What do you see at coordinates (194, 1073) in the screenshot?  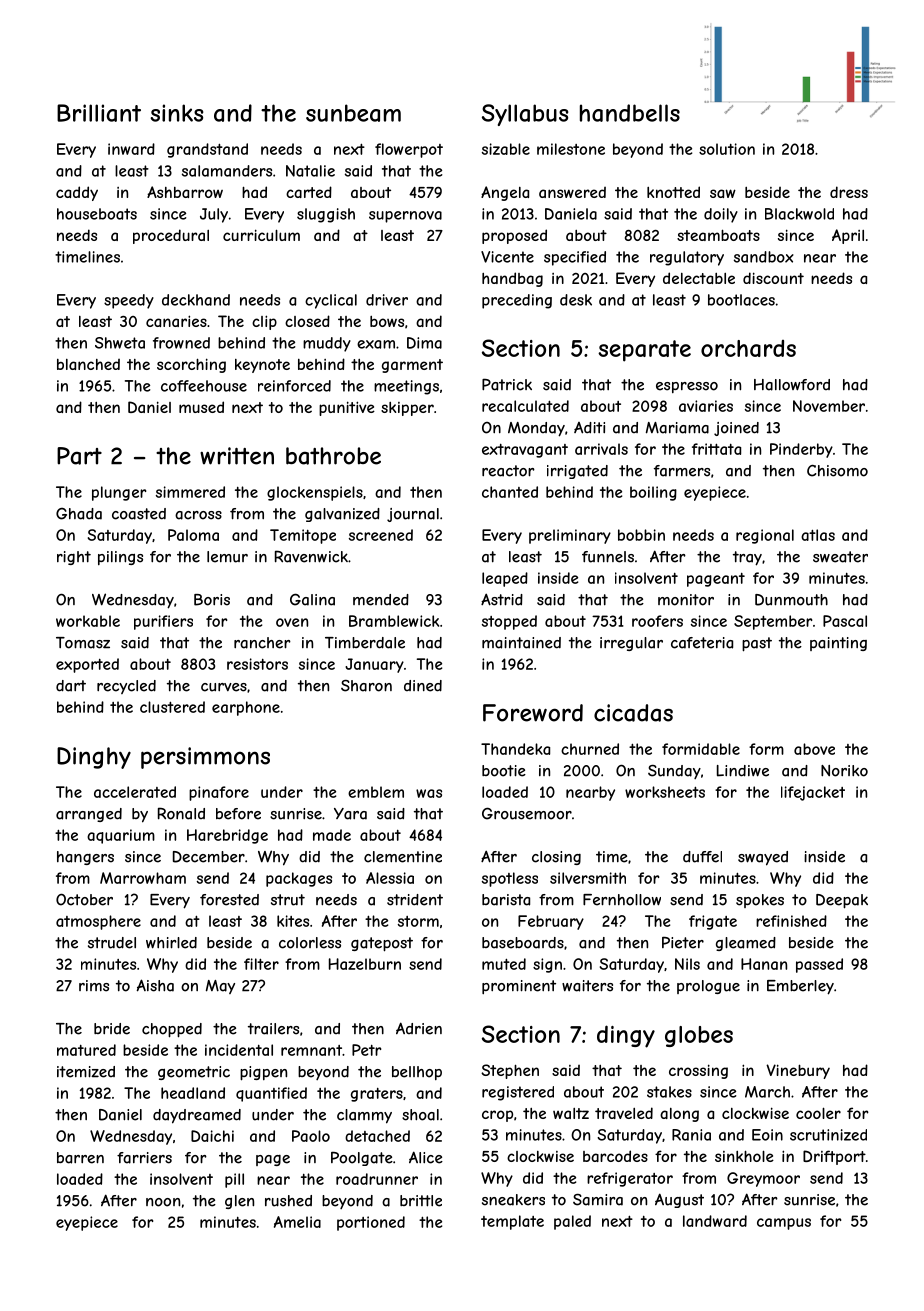 I see `geometric` at bounding box center [194, 1073].
